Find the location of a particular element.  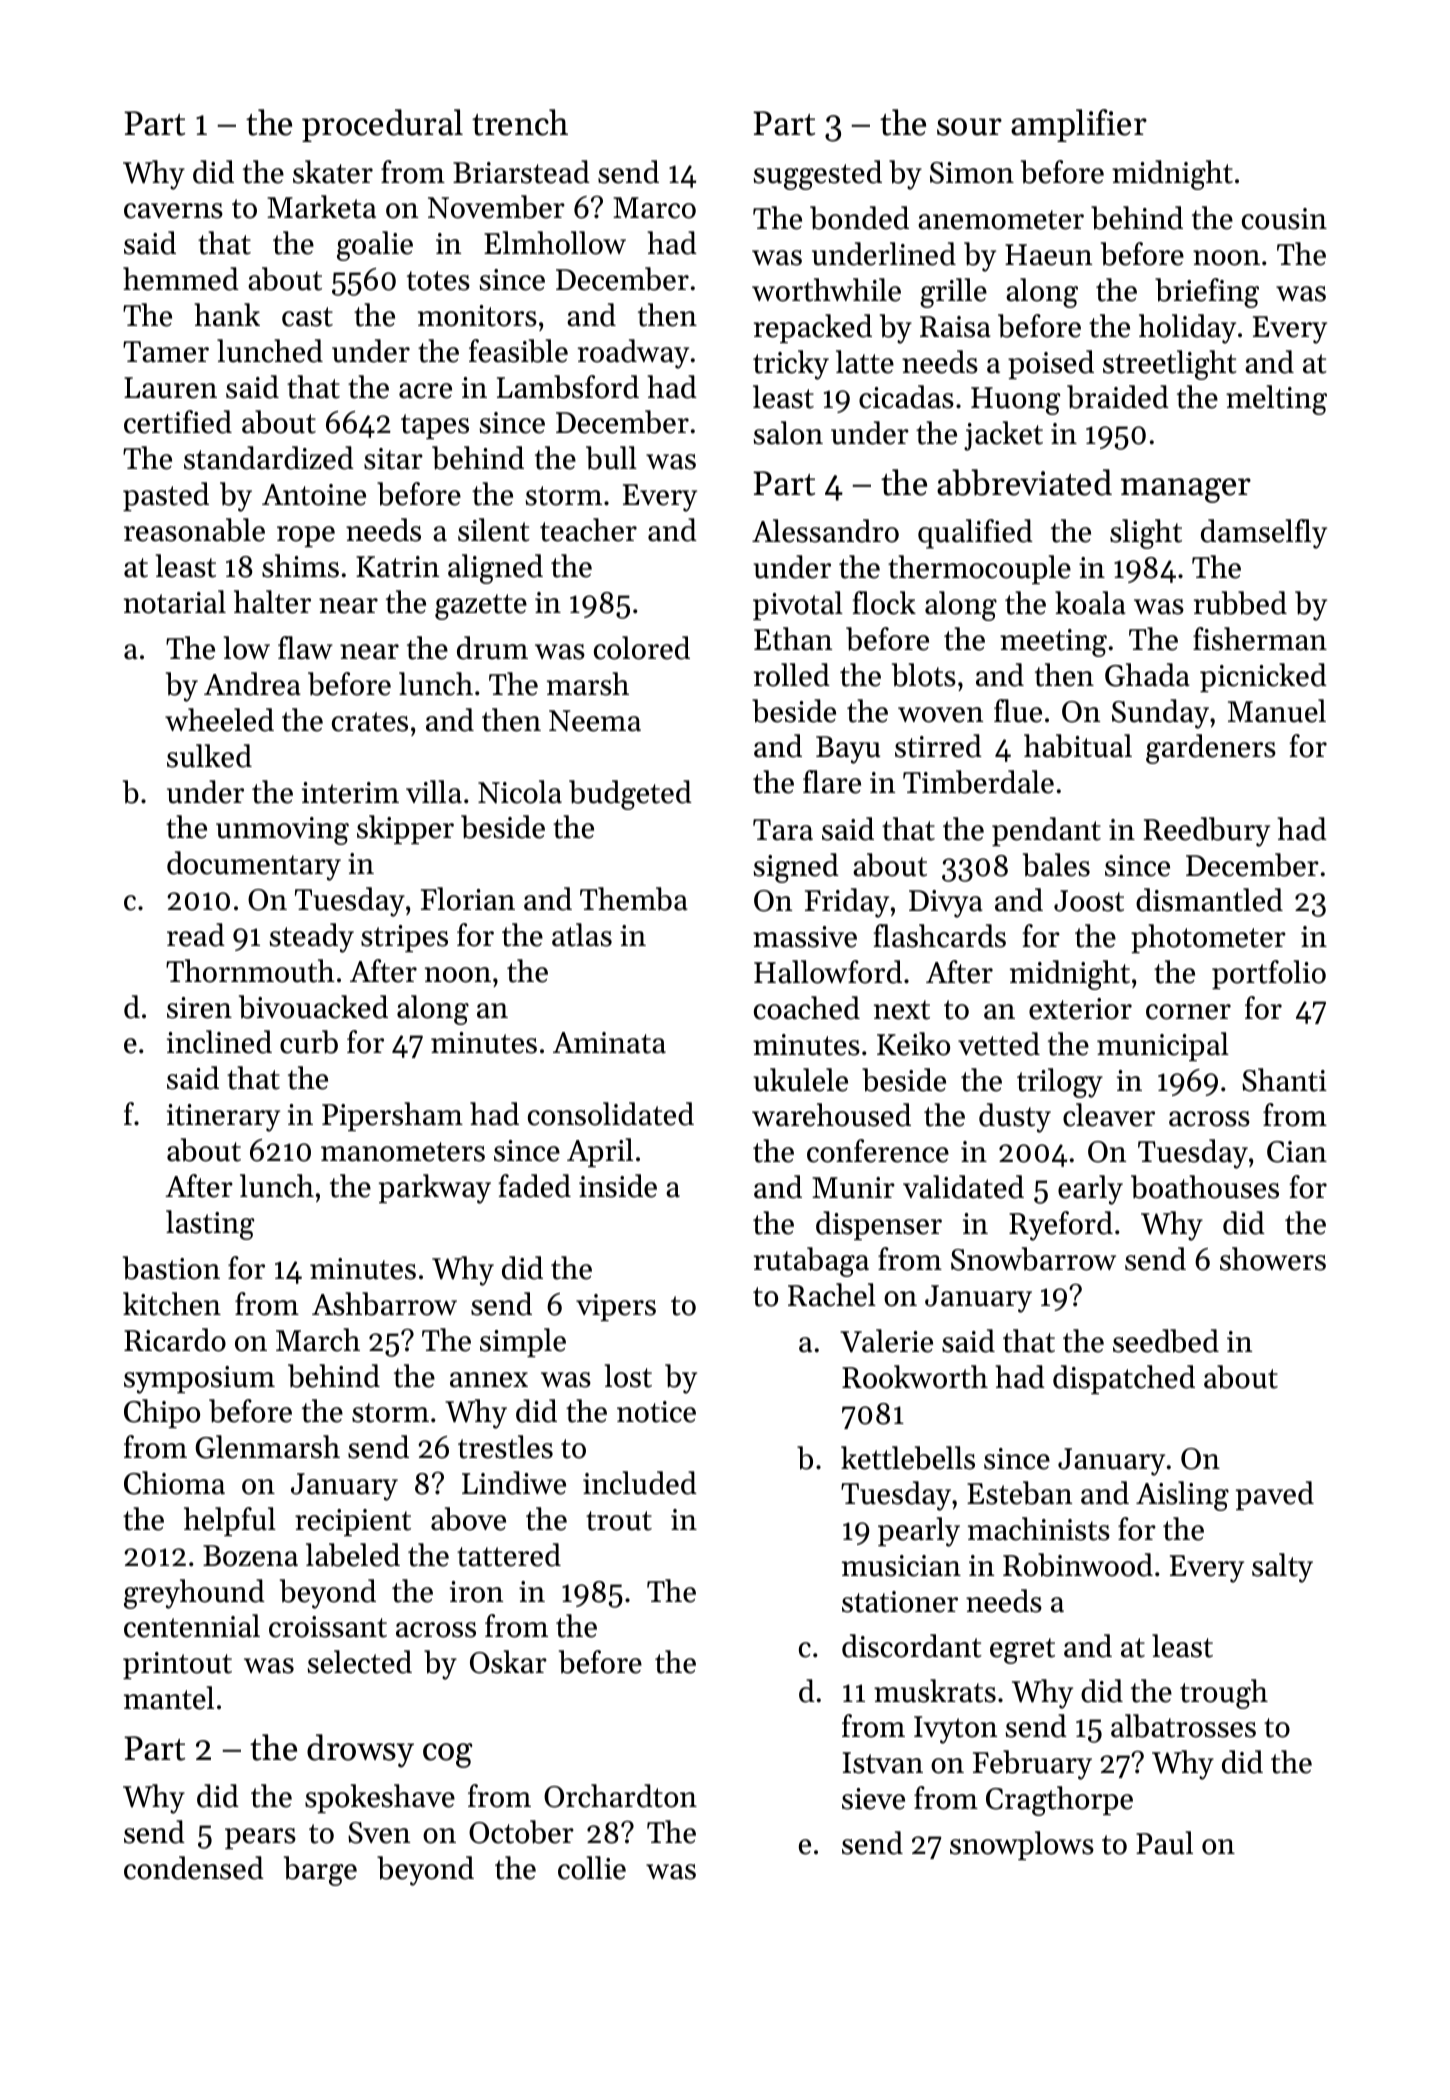

boathouses is located at coordinates (1205, 1187).
